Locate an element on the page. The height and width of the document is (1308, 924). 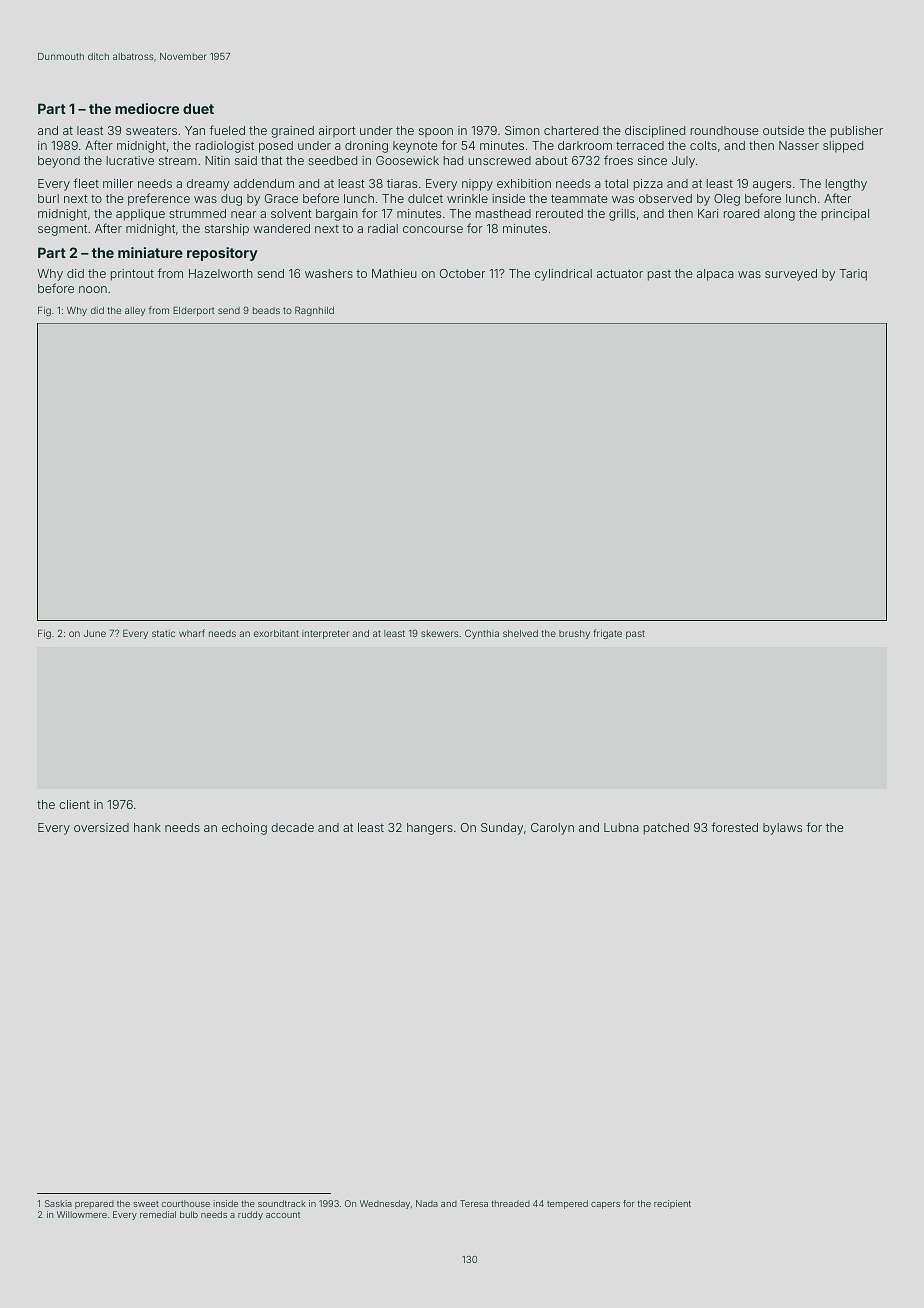
bylaws is located at coordinates (782, 829).
